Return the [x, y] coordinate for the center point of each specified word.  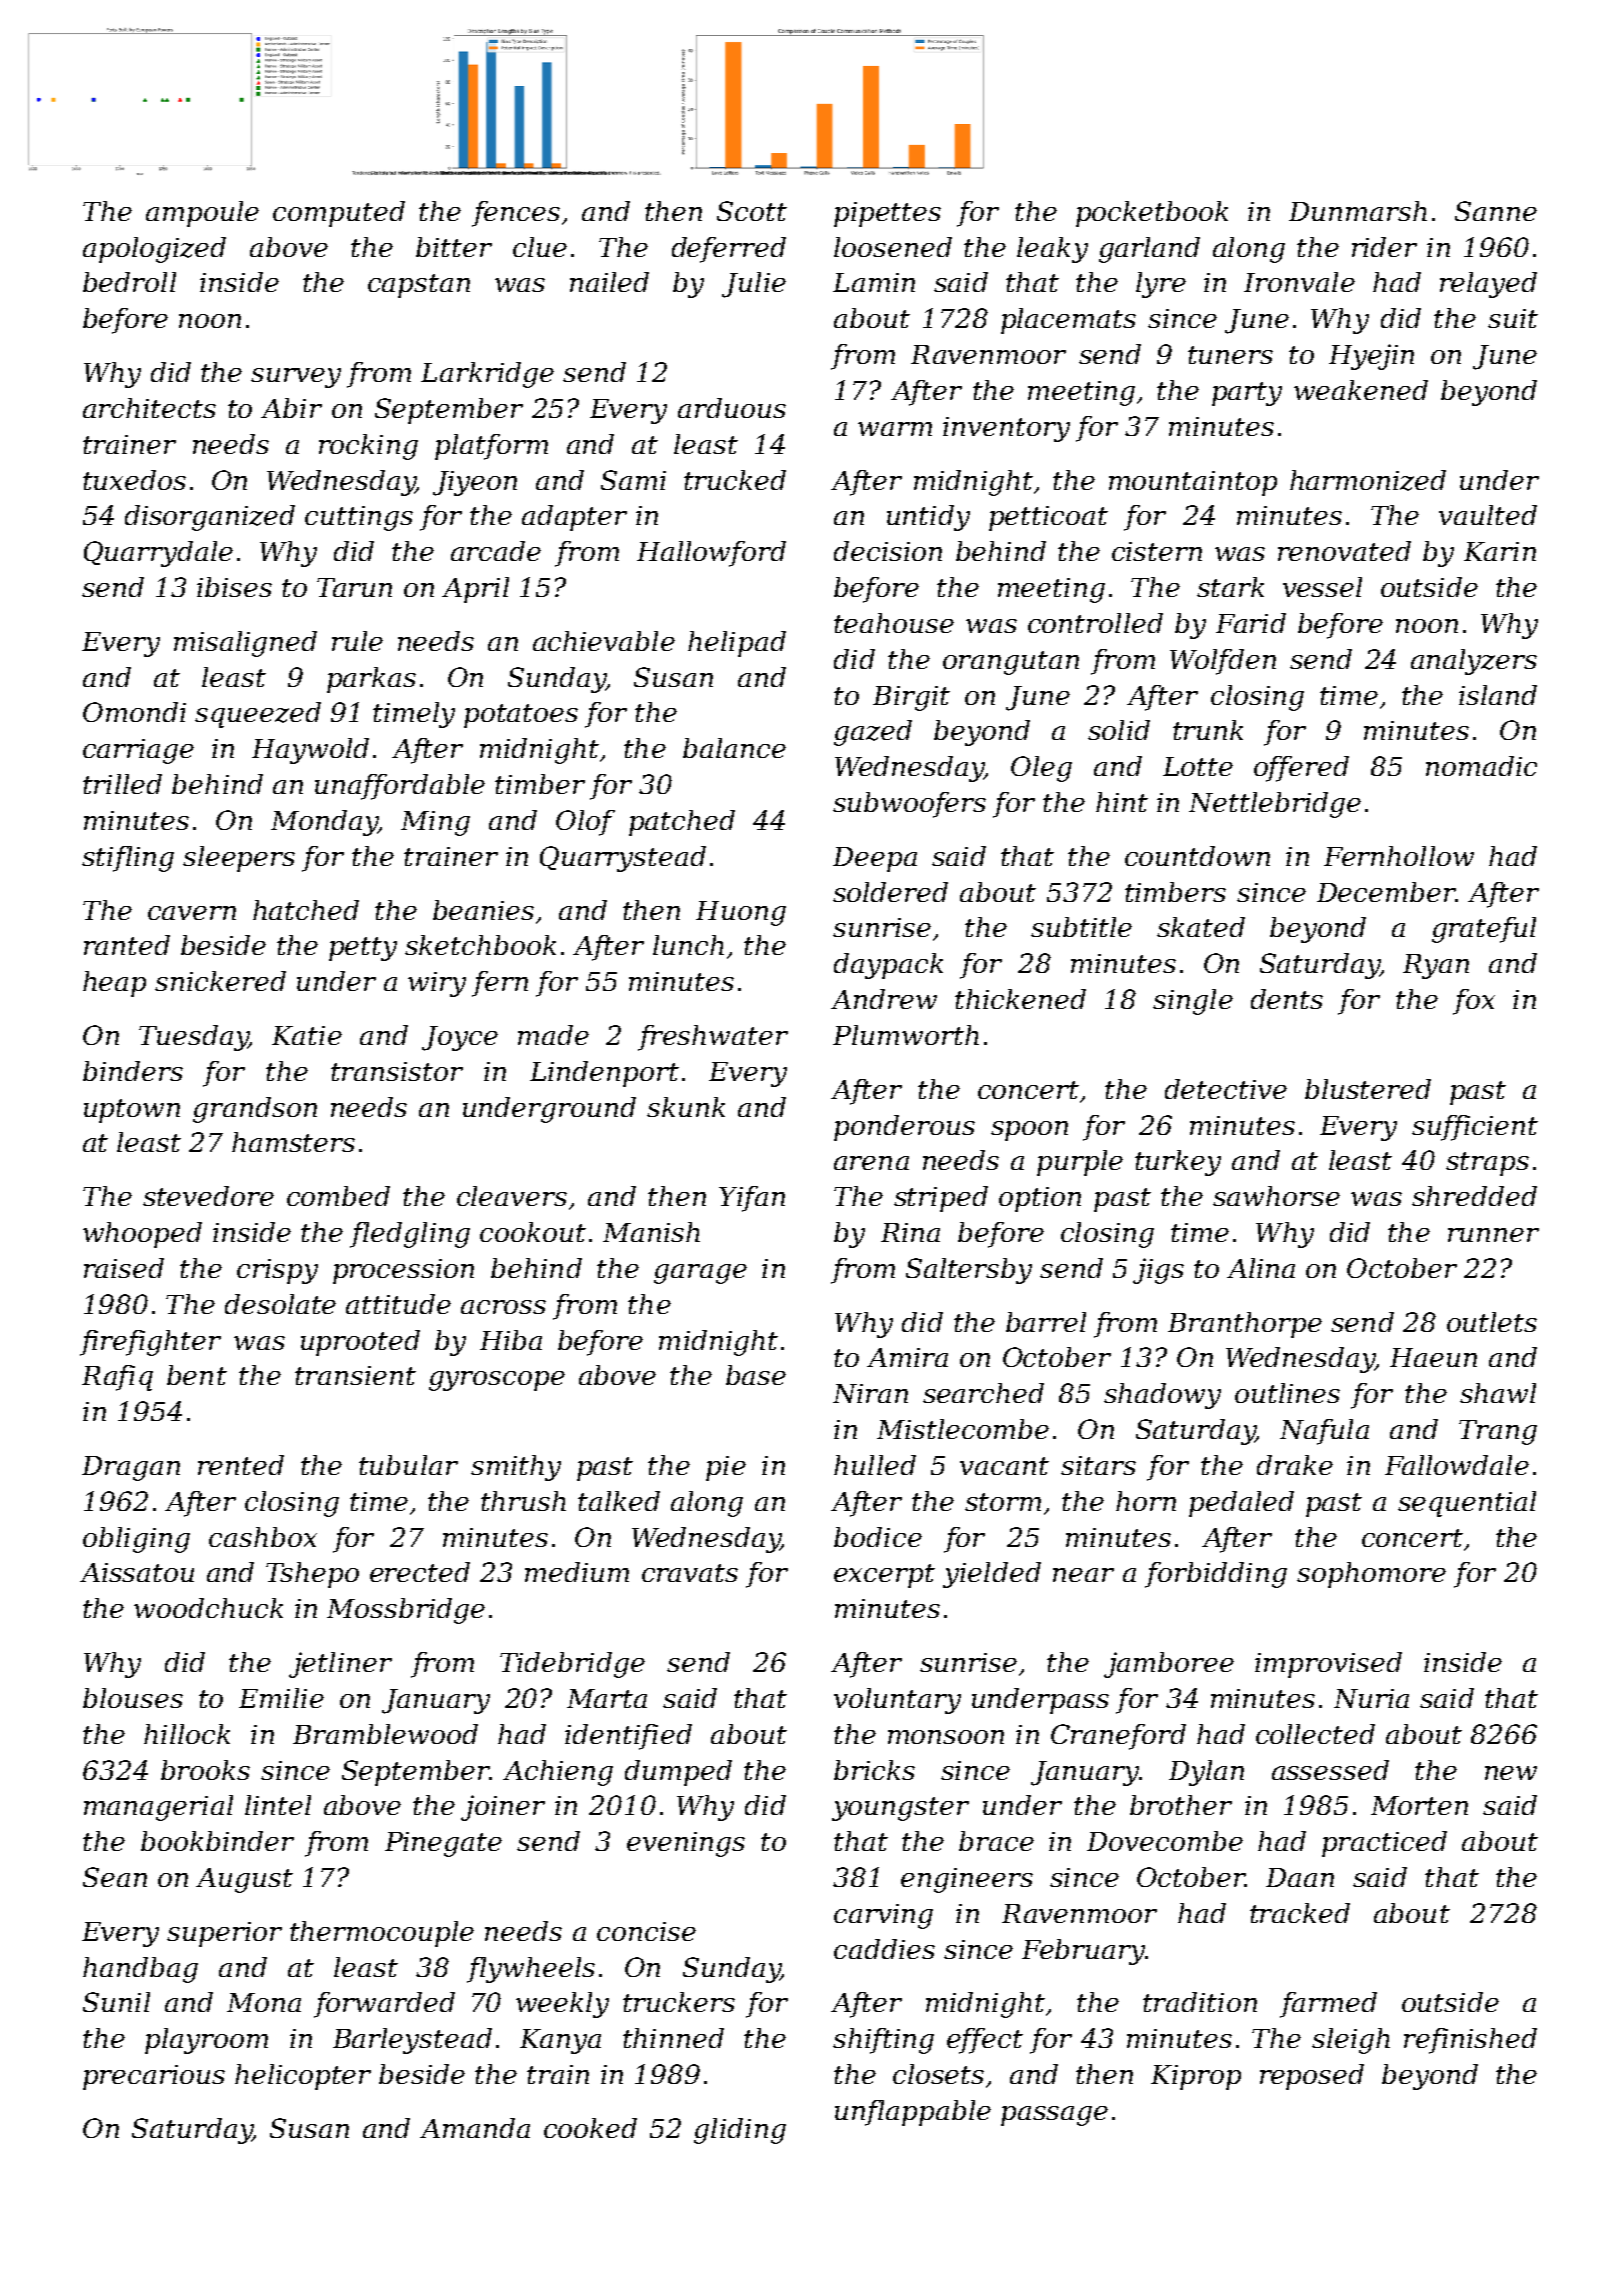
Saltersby [969, 1271]
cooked [590, 2128]
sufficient [1475, 1128]
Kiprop [1196, 2077]
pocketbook [1152, 214]
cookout [533, 1232]
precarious [154, 2077]
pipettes [887, 214]
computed [339, 214]
